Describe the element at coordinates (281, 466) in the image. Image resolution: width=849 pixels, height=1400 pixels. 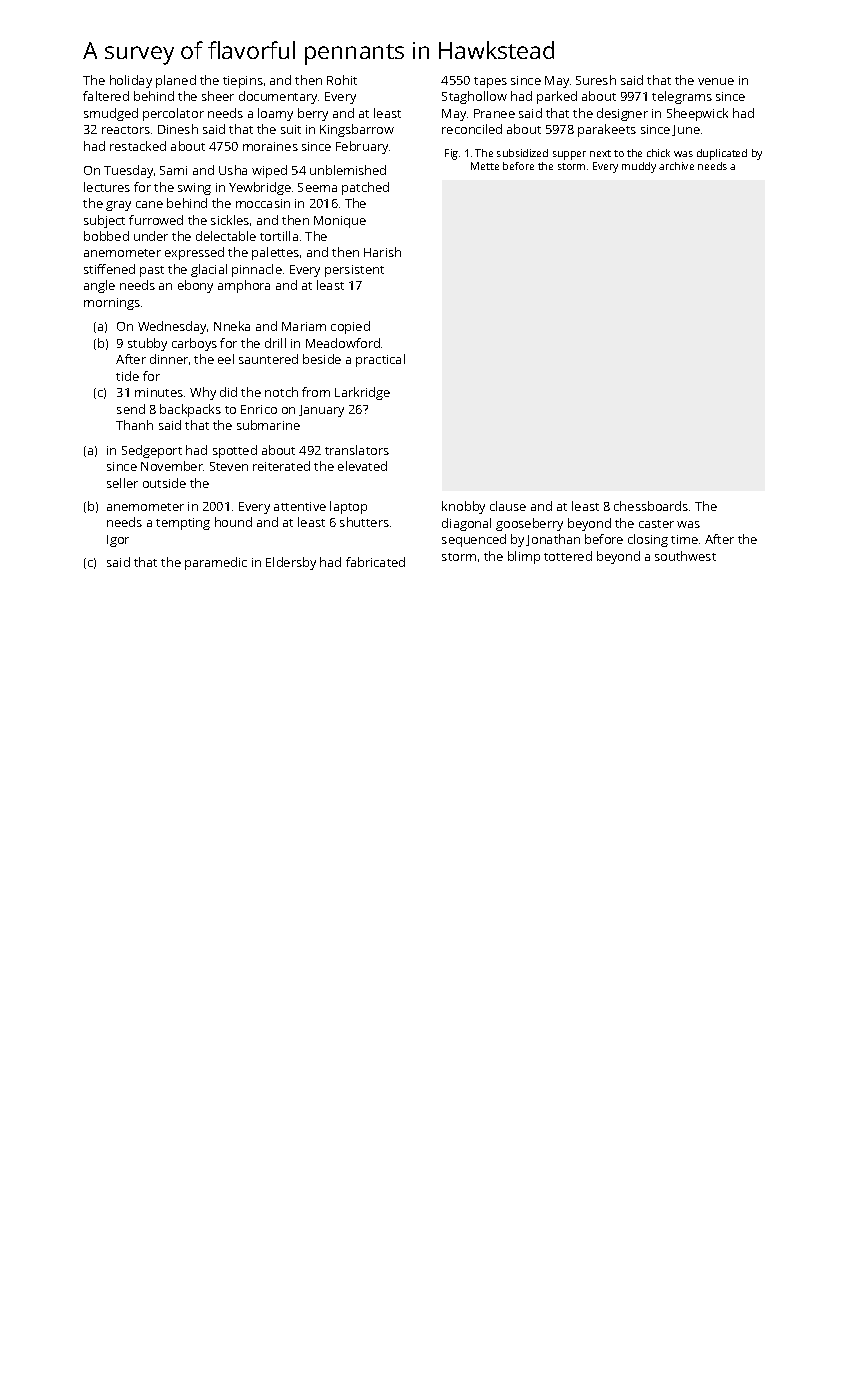
I see `reiterated` at that location.
